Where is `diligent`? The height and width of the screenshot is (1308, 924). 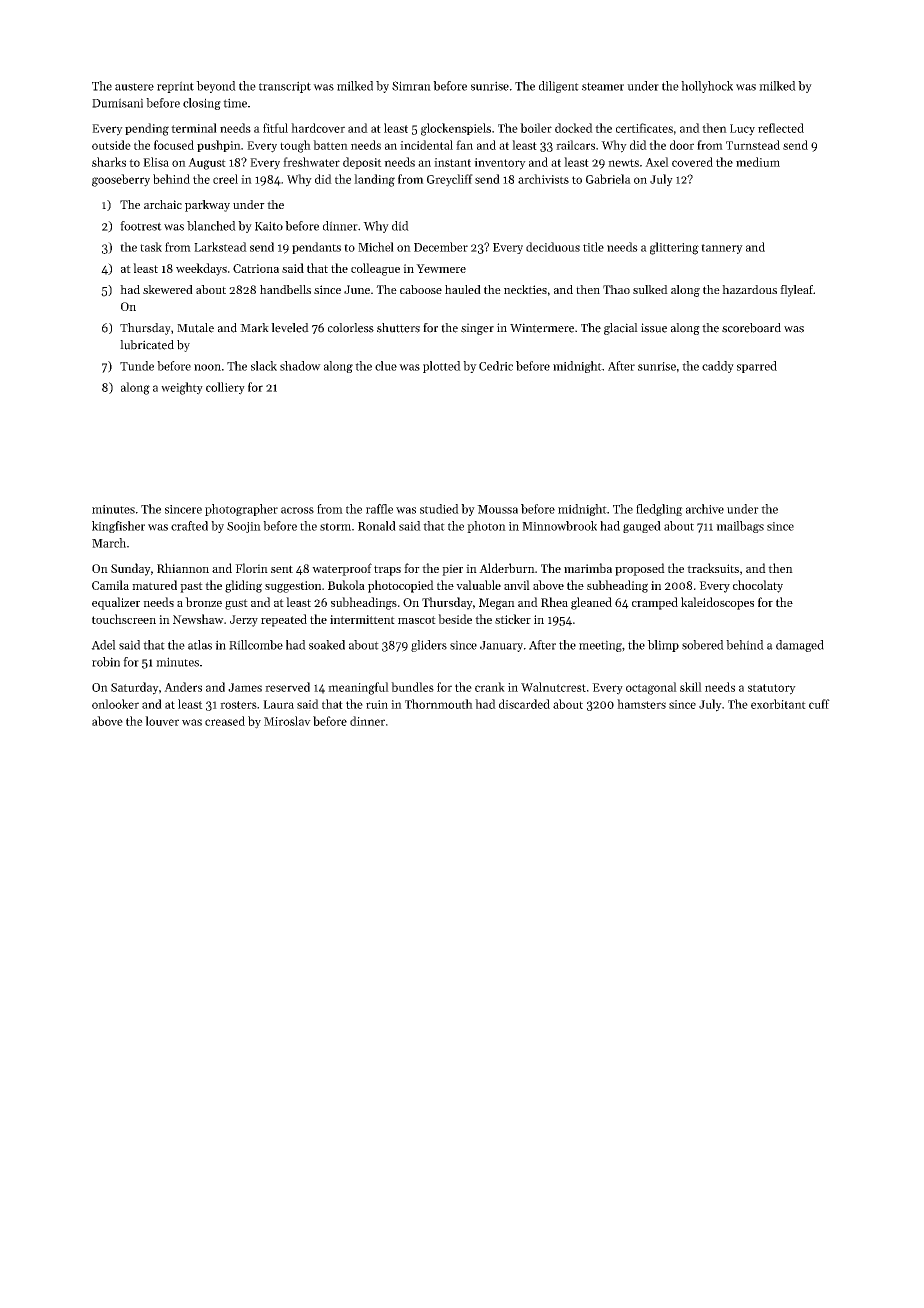 diligent is located at coordinates (559, 87).
